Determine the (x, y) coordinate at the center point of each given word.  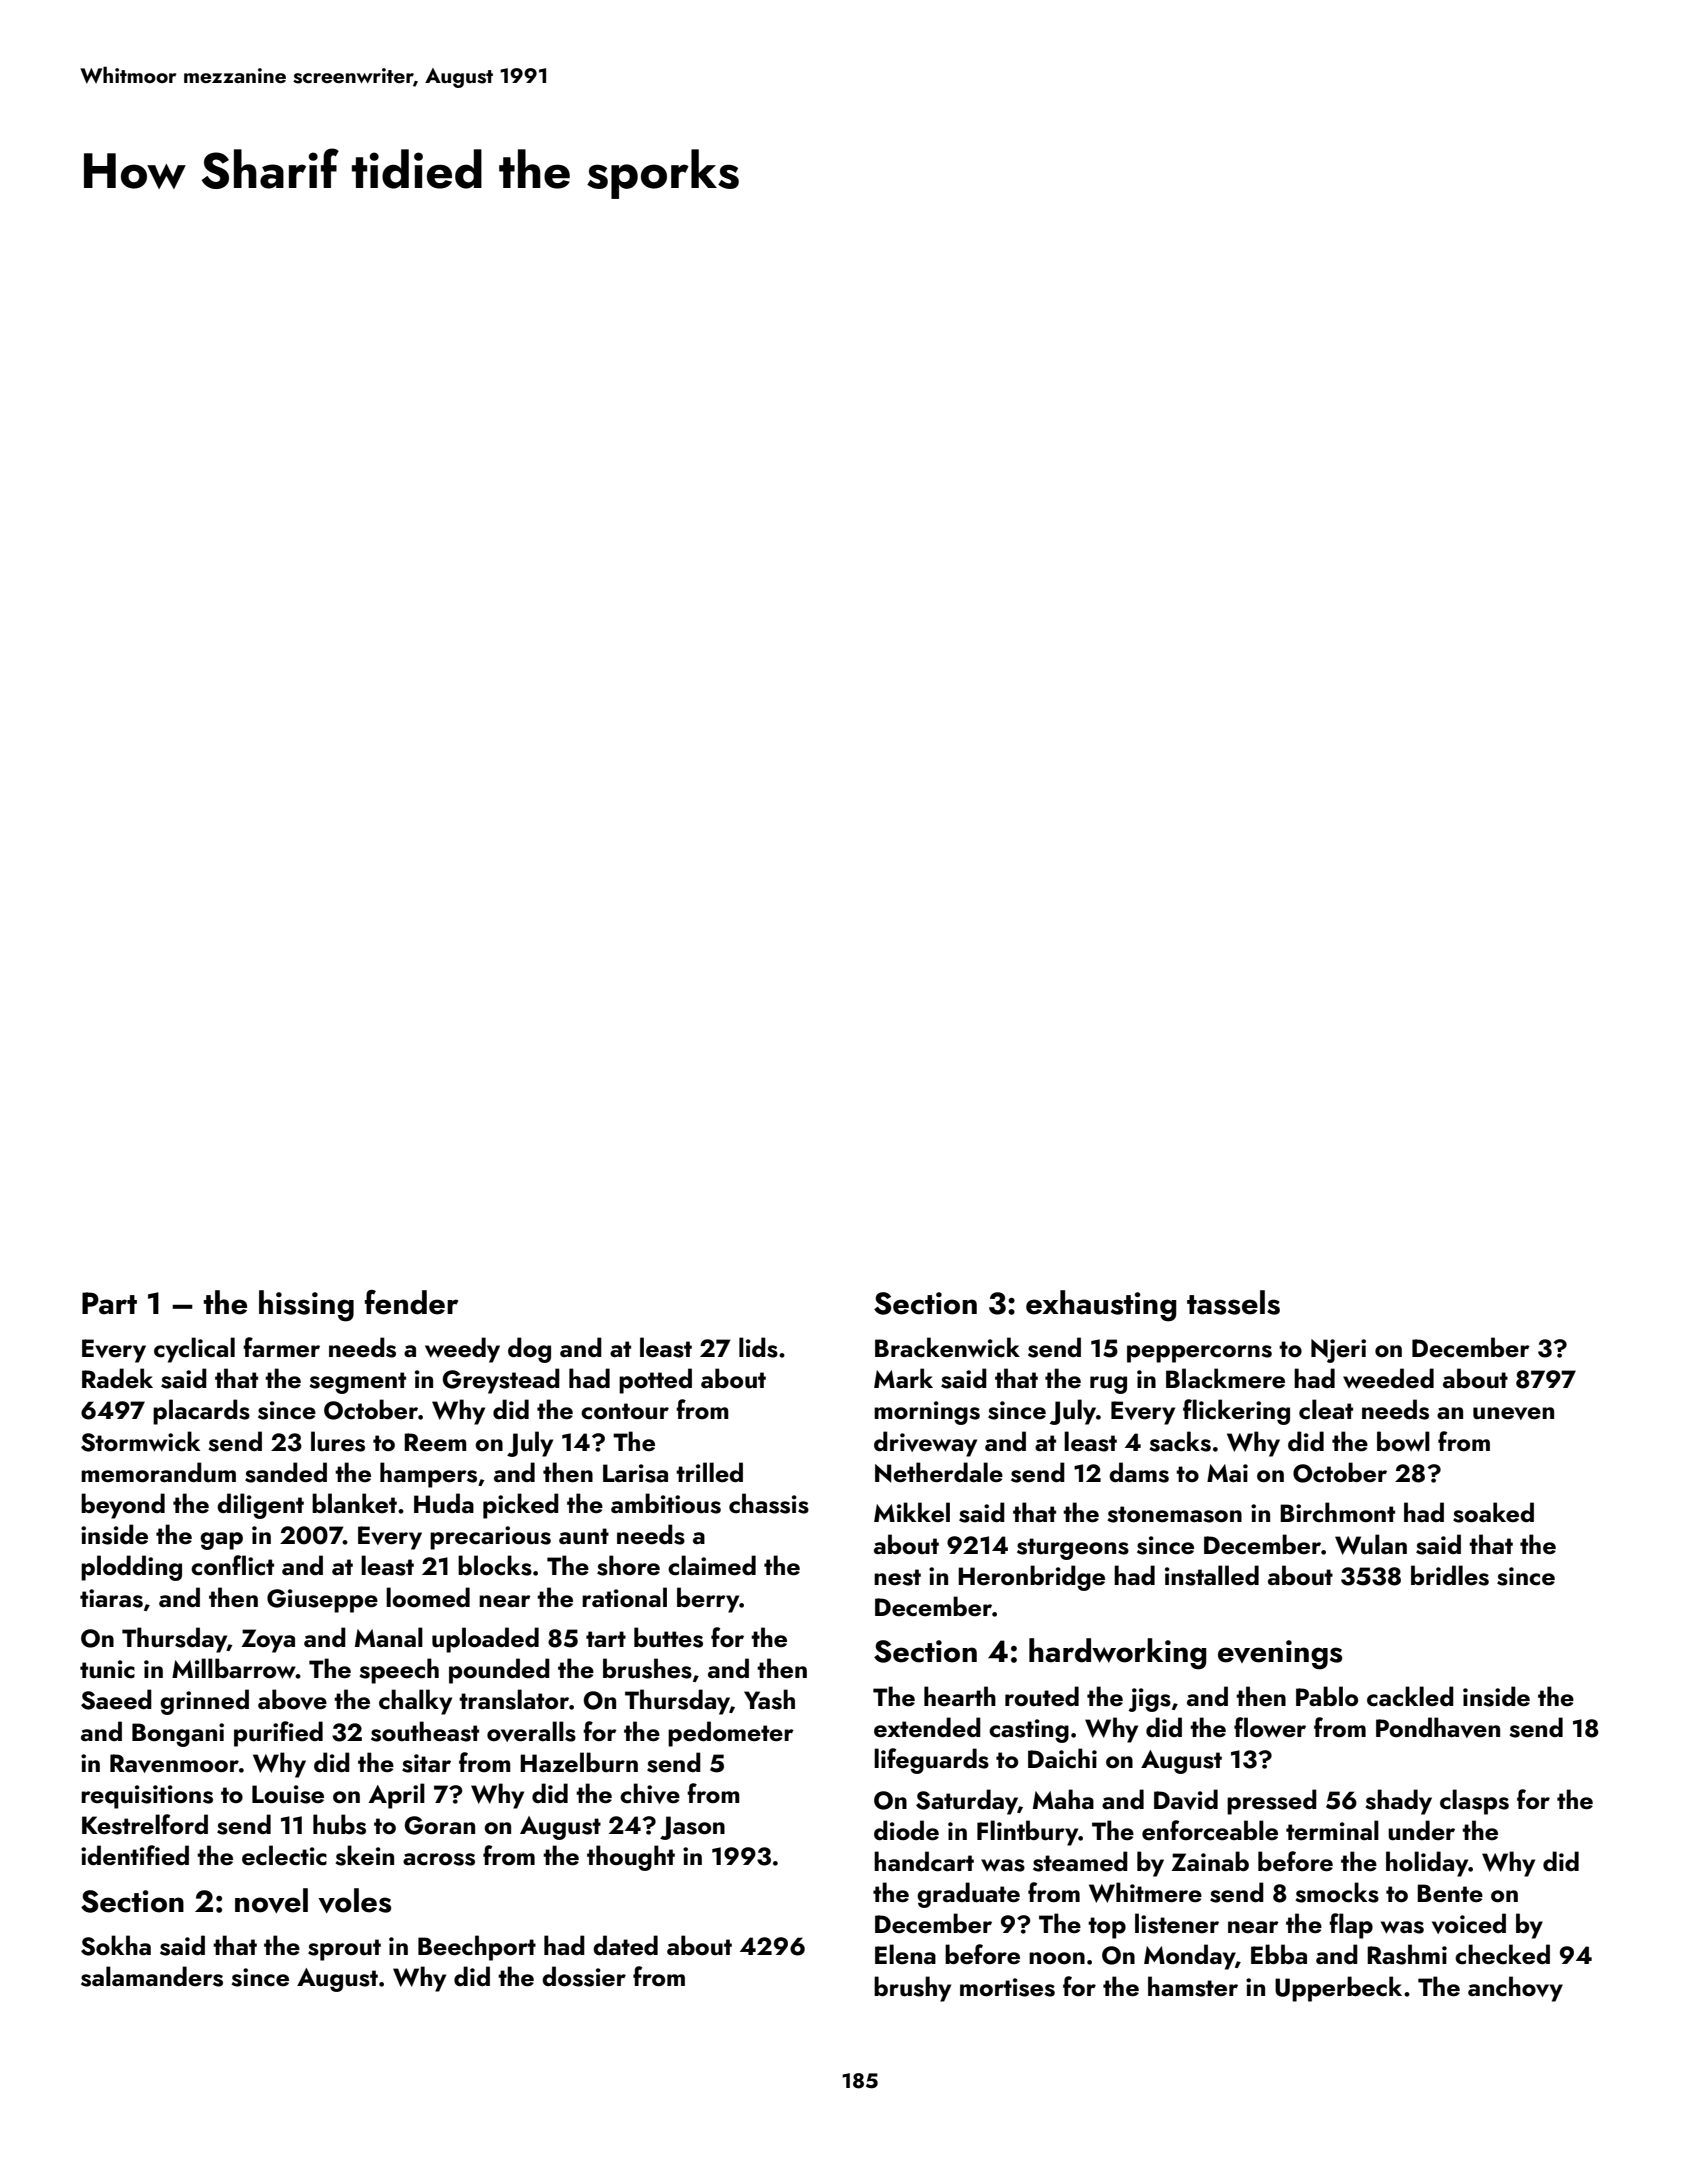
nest (897, 1577)
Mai (1227, 1473)
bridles (1450, 1575)
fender (411, 1302)
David (1186, 1799)
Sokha (116, 1945)
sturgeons (1073, 1549)
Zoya (268, 1641)
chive (650, 1793)
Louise (288, 1794)
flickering (1236, 1412)
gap (221, 1541)
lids (758, 1347)
